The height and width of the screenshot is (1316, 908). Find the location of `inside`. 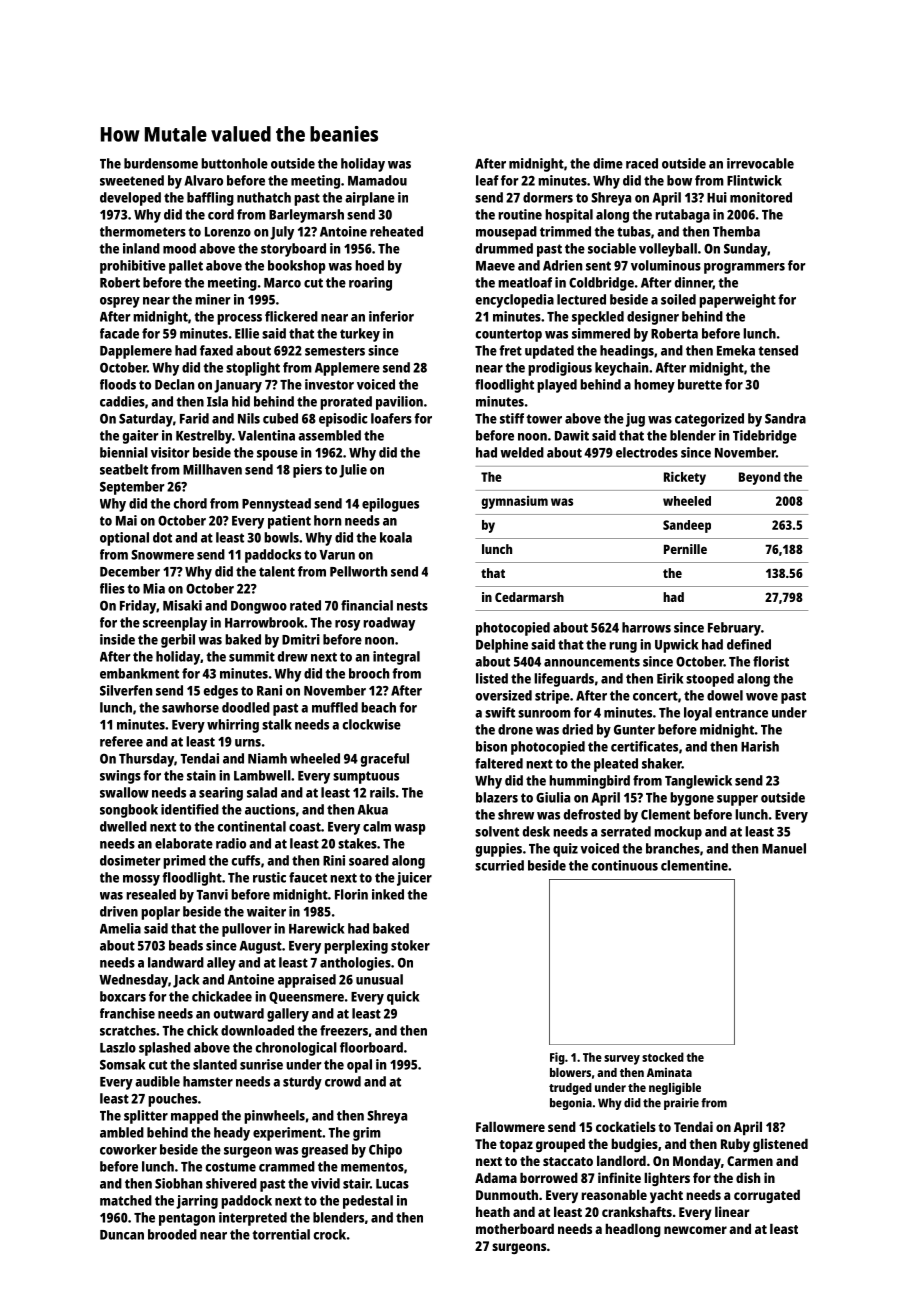

inside is located at coordinates (117, 639).
